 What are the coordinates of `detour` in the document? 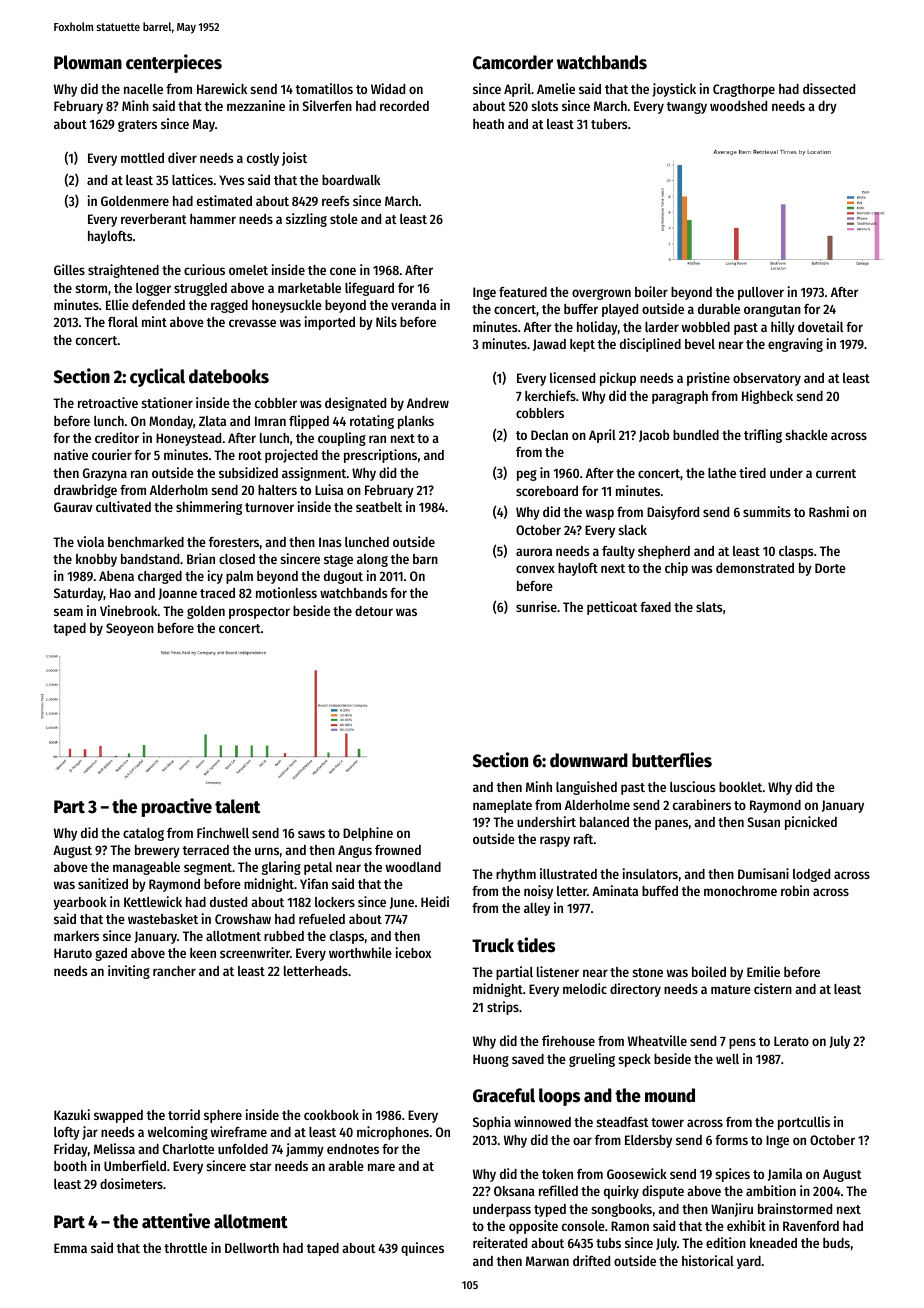 It's located at (374, 611).
